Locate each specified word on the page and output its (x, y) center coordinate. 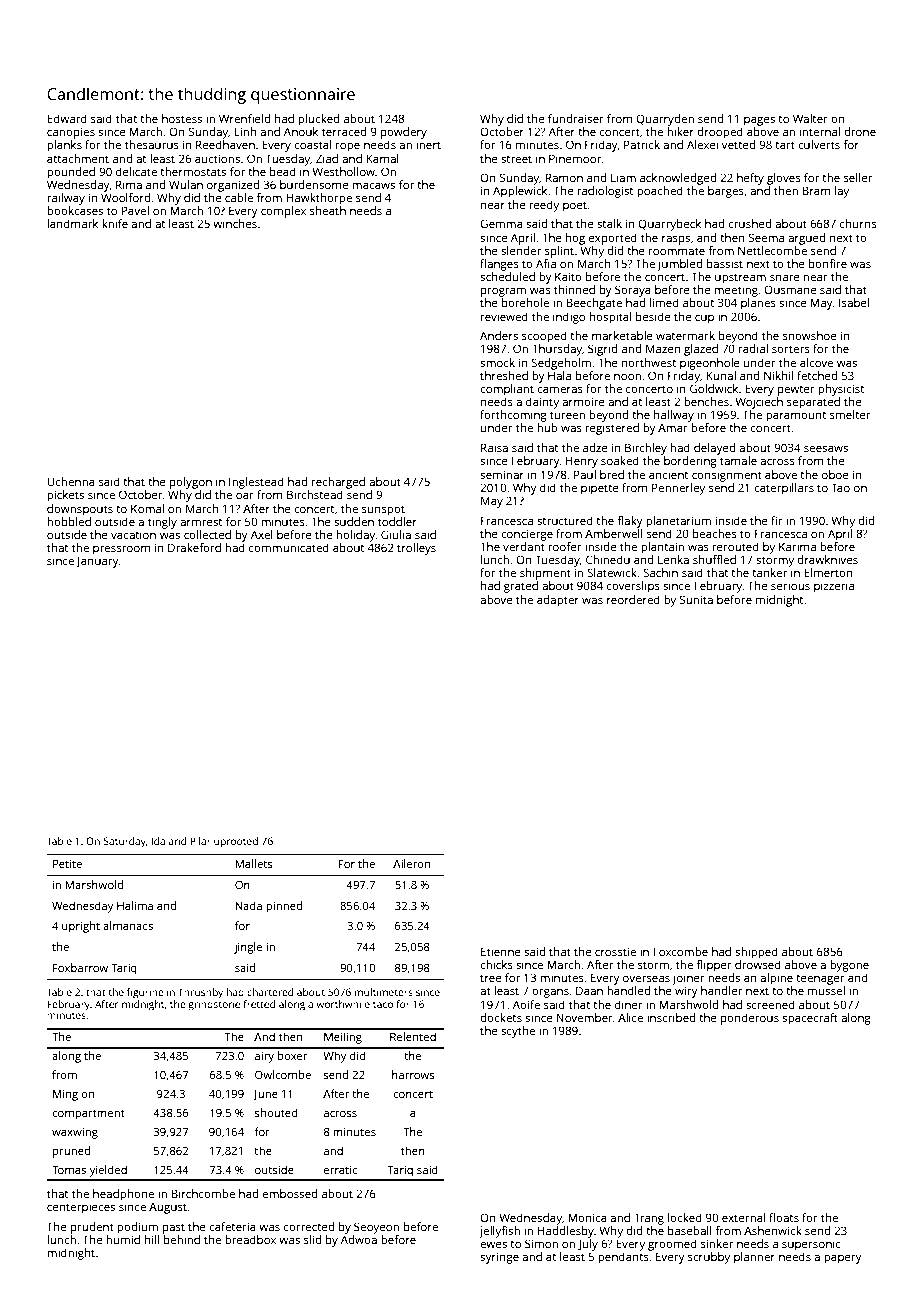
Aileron (411, 863)
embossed (289, 1193)
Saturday (125, 842)
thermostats (193, 171)
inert (428, 144)
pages (759, 121)
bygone (849, 966)
